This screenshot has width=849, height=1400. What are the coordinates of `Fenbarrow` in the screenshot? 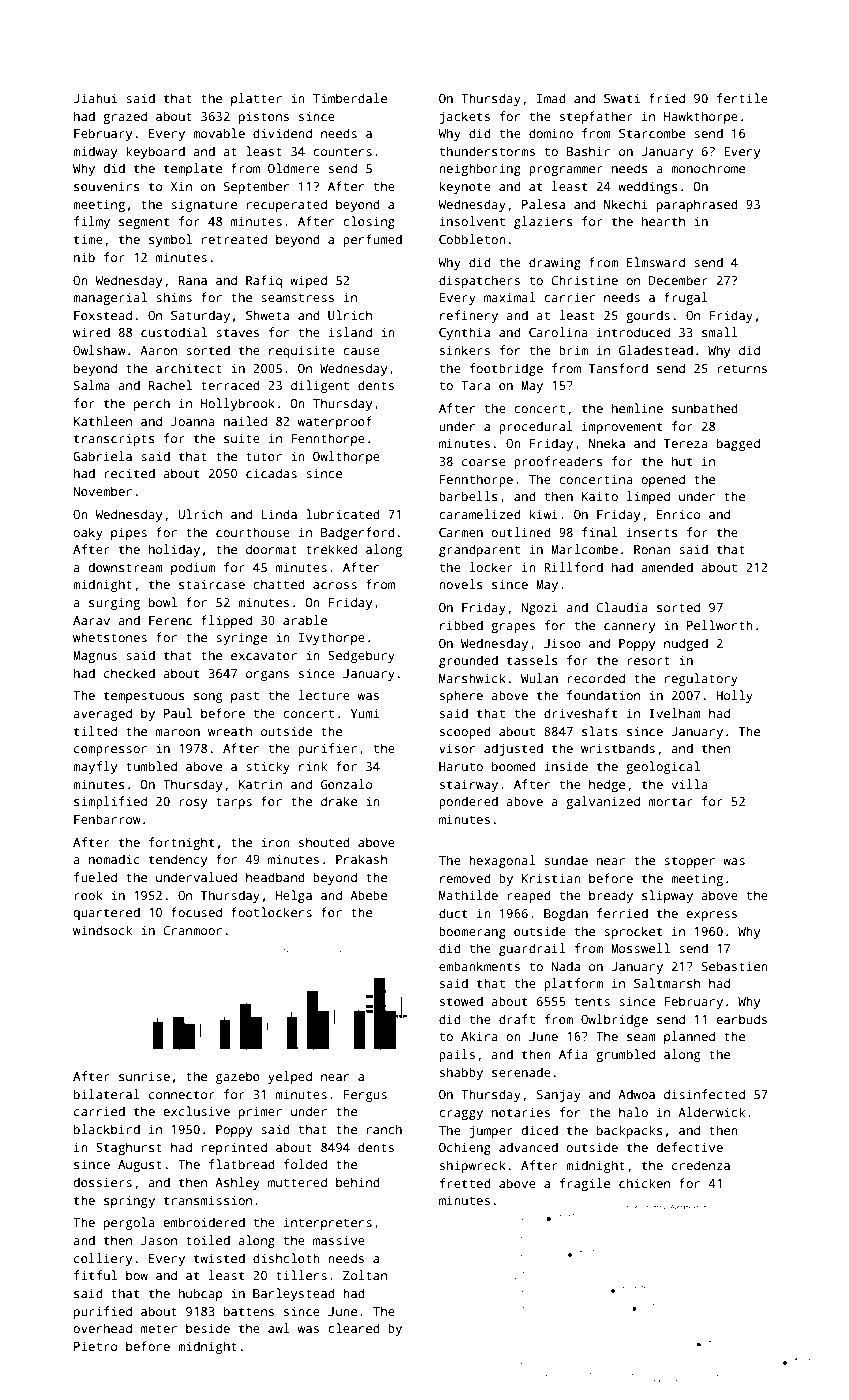 It's located at (107, 819).
